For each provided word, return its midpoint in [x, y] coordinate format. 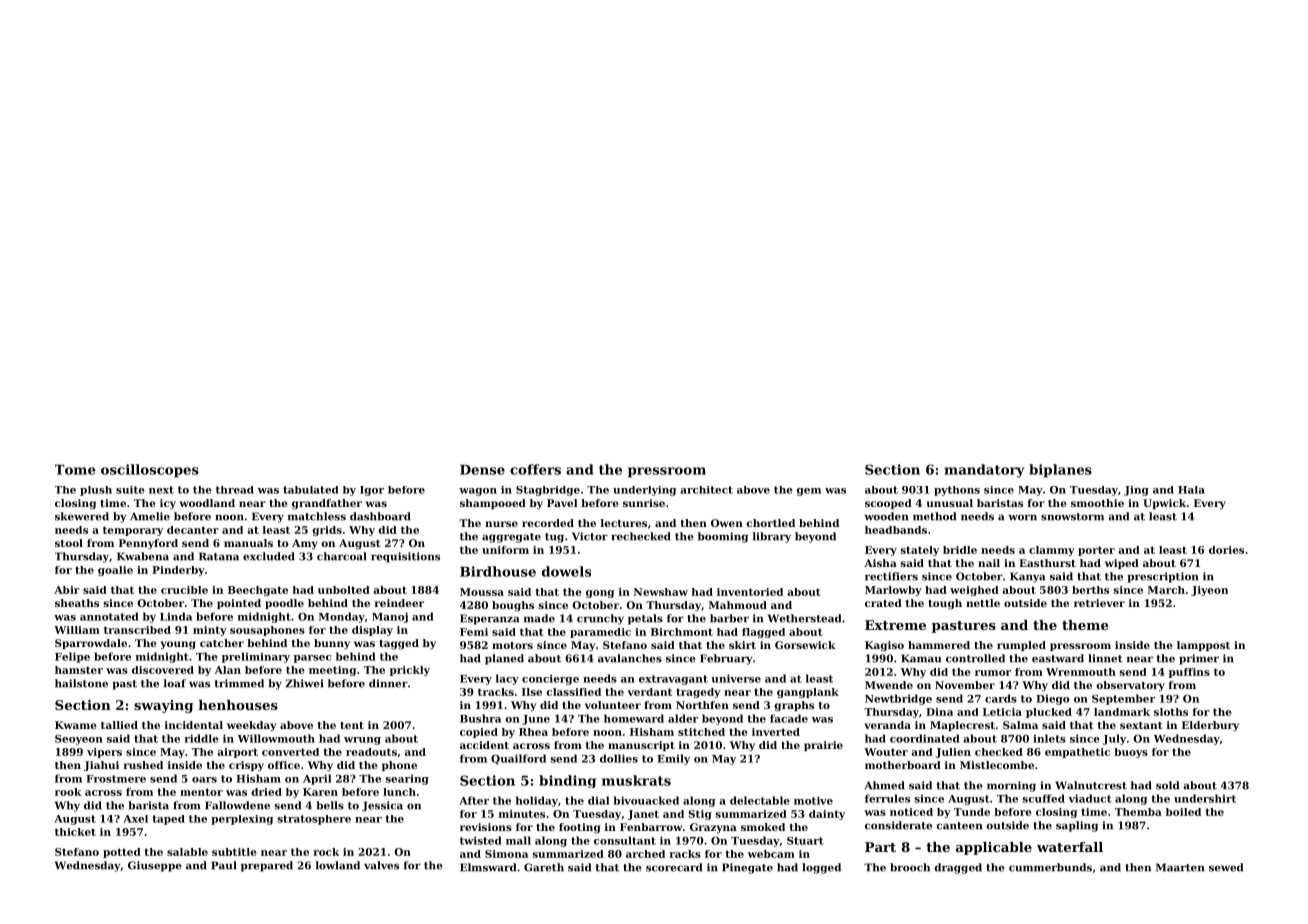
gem [809, 492]
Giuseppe [155, 866]
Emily [673, 759]
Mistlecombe [997, 765]
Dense [482, 470]
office [284, 765]
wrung [362, 741]
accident [484, 745]
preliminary [256, 657]
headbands [896, 530]
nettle [983, 603]
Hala [1191, 490]
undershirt [1205, 798]
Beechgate [258, 591]
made [539, 618]
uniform [505, 550]
